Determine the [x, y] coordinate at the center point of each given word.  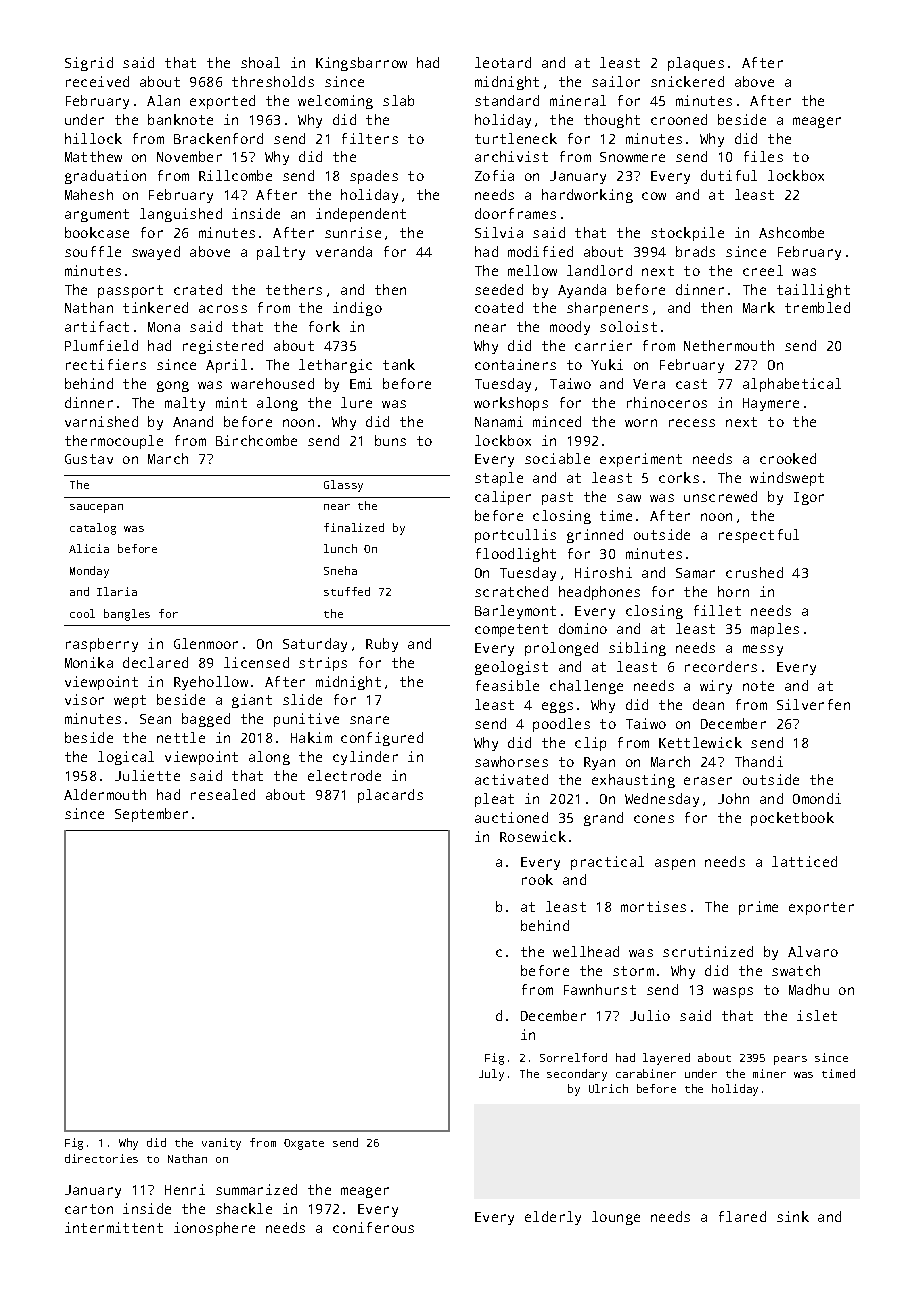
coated [499, 307]
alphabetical [792, 385]
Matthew [93, 156]
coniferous [373, 1227]
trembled [817, 307]
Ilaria [117, 591]
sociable [557, 458]
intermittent [114, 1227]
